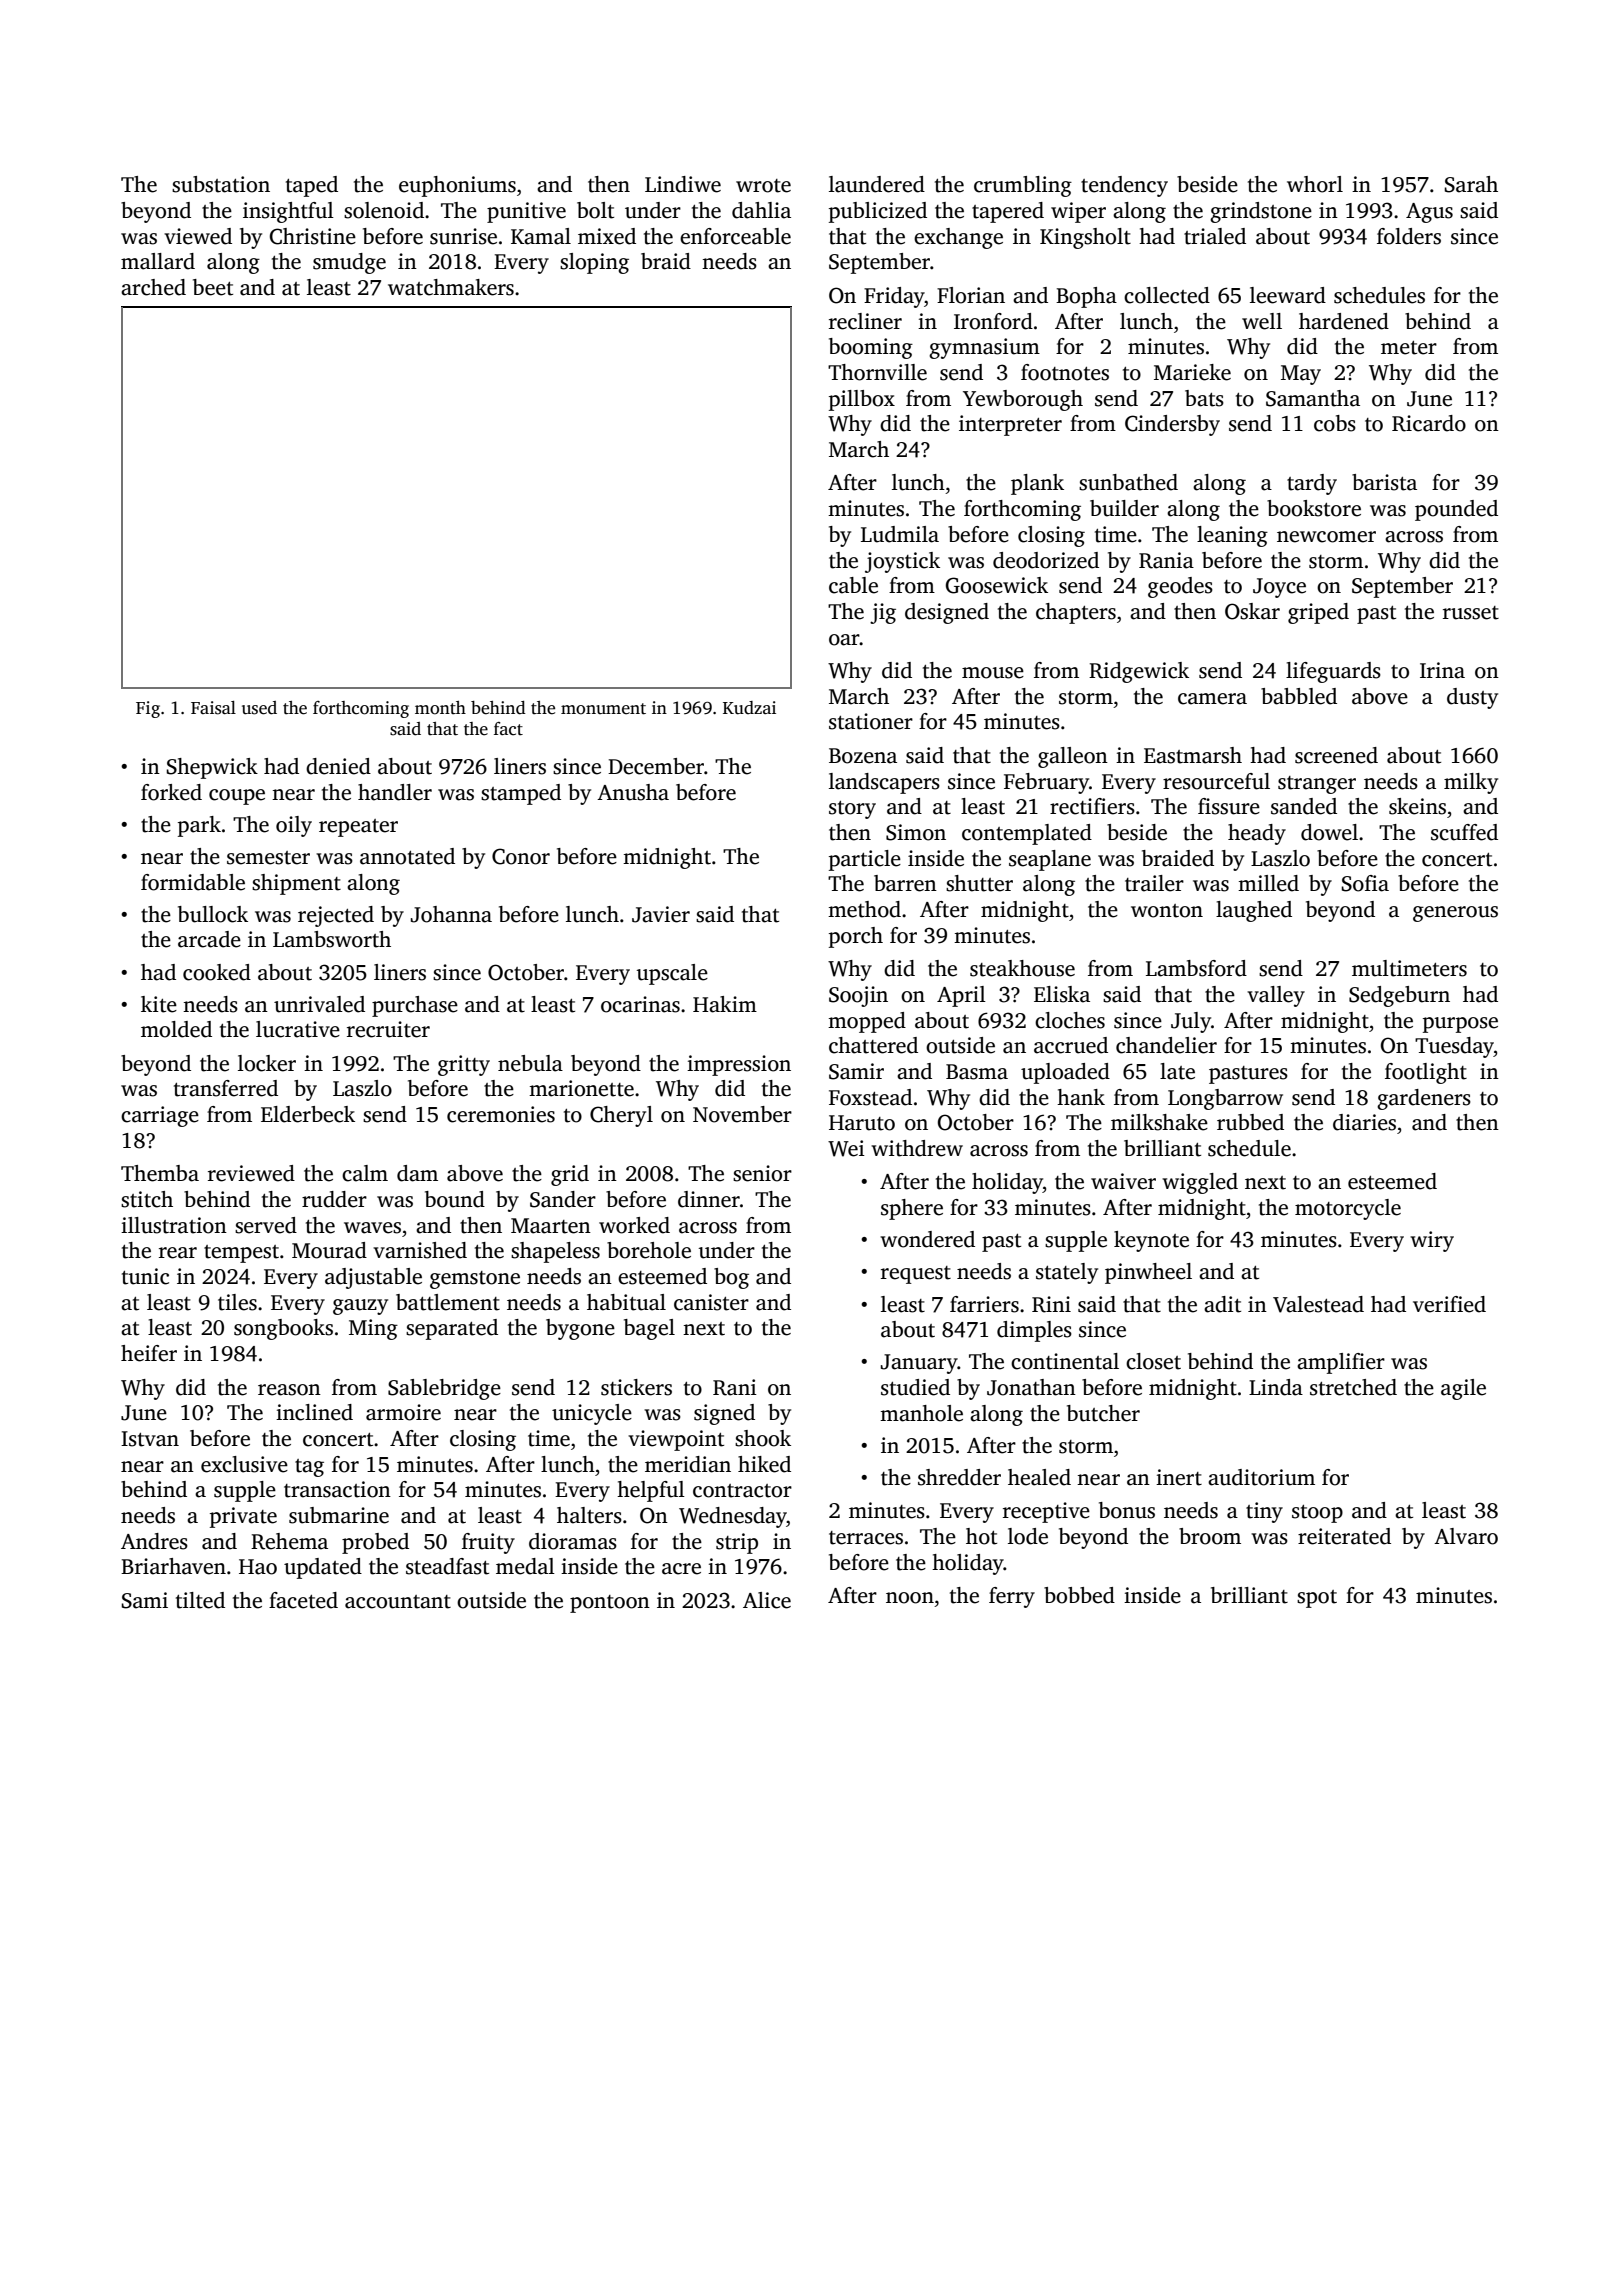 Image resolution: width=1620 pixels, height=2292 pixels. I want to click on manhole, so click(921, 1413).
